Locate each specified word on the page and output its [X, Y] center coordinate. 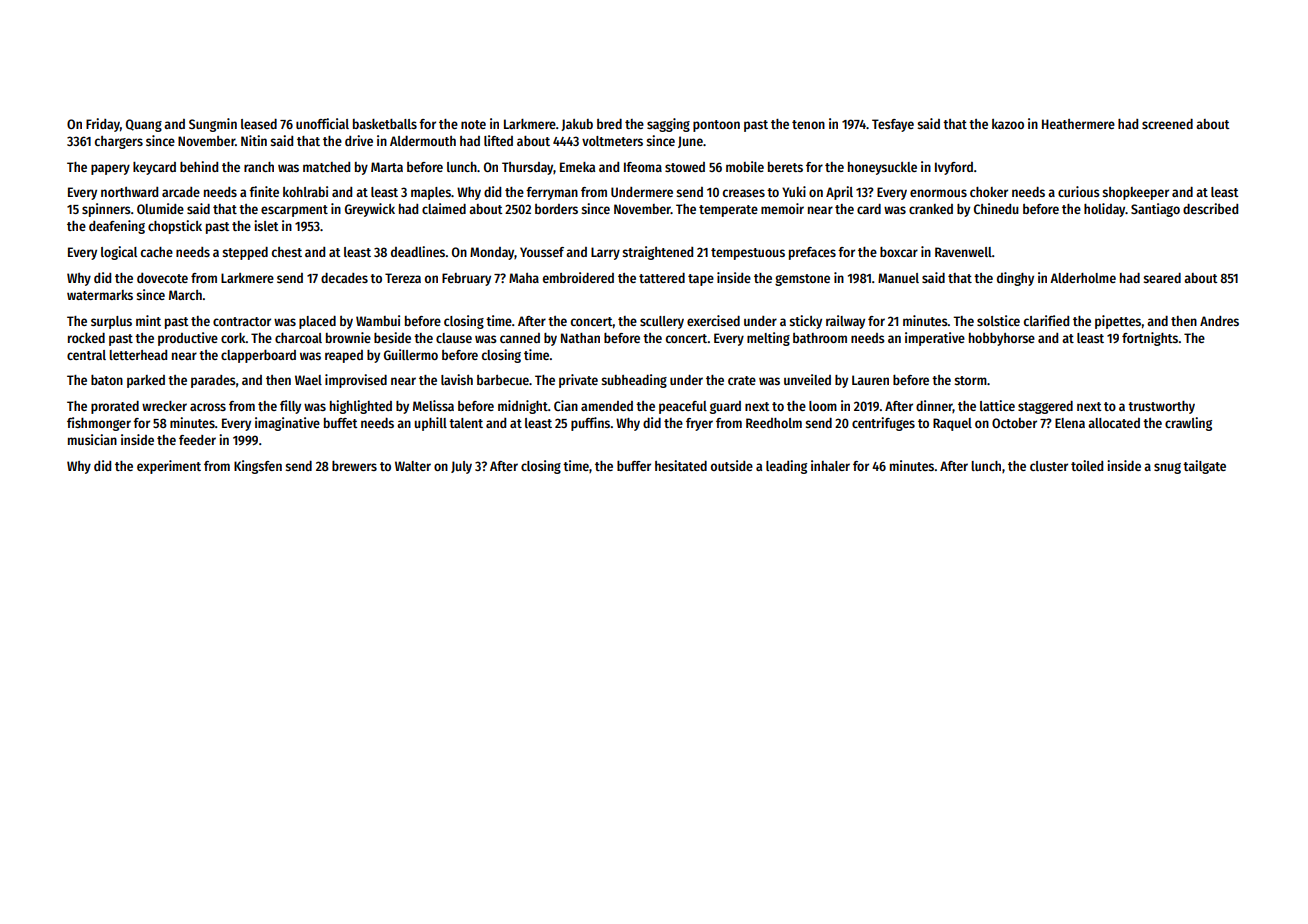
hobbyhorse [1002, 339]
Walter [413, 466]
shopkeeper [1136, 193]
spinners [106, 210]
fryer [699, 424]
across [208, 407]
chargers [119, 142]
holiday [1105, 210]
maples [431, 193]
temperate [728, 211]
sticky [806, 322]
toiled [1087, 465]
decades [344, 278]
